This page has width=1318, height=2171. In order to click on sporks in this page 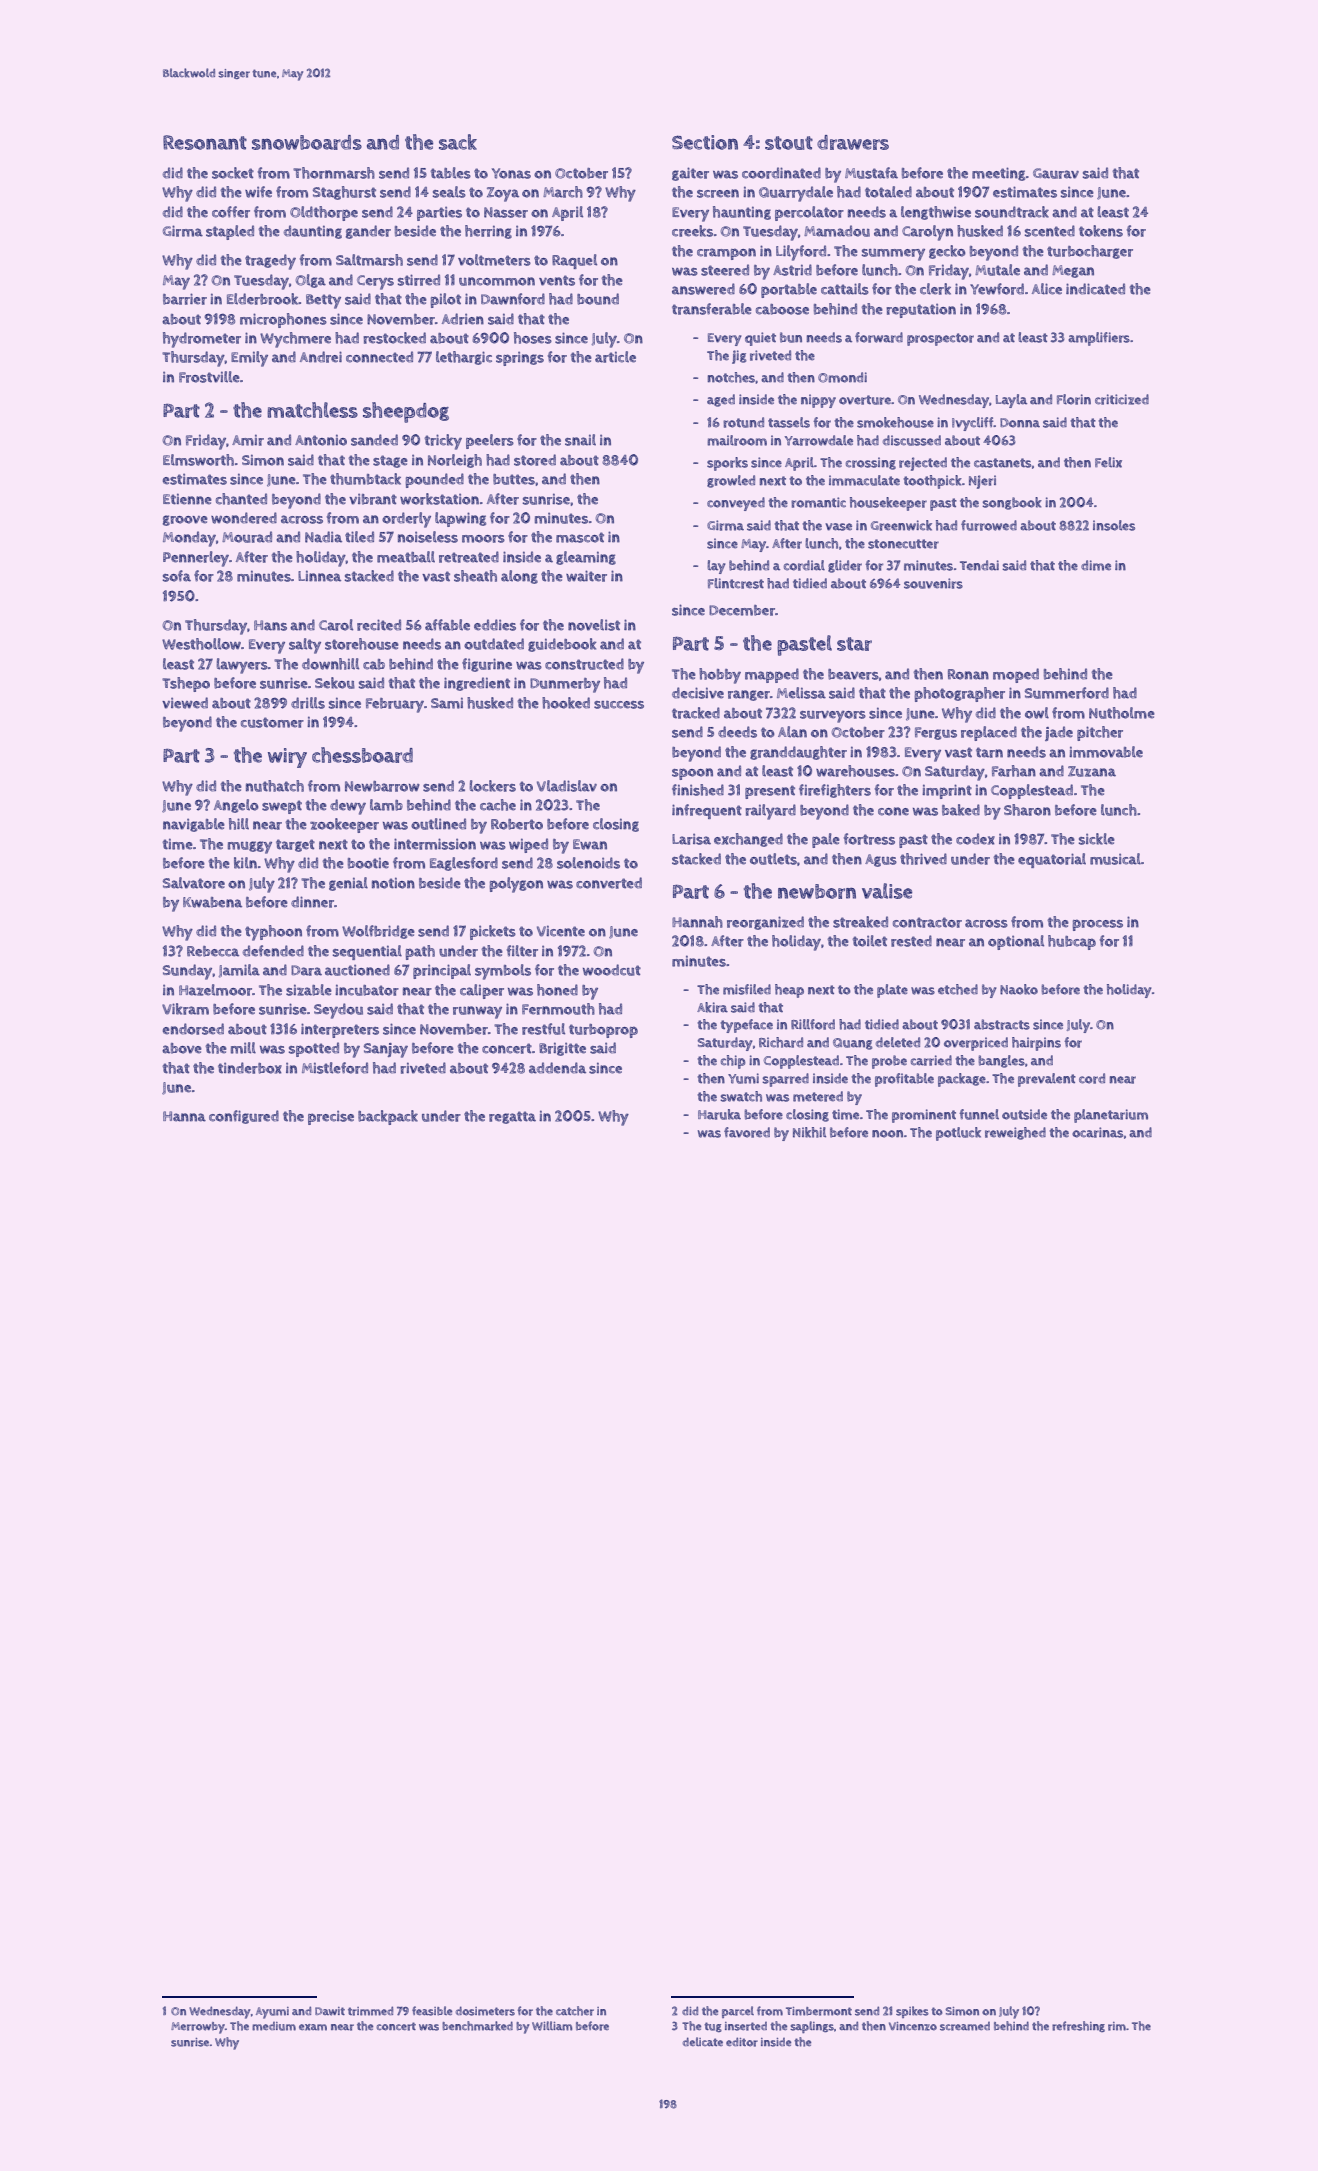, I will do `click(727, 464)`.
